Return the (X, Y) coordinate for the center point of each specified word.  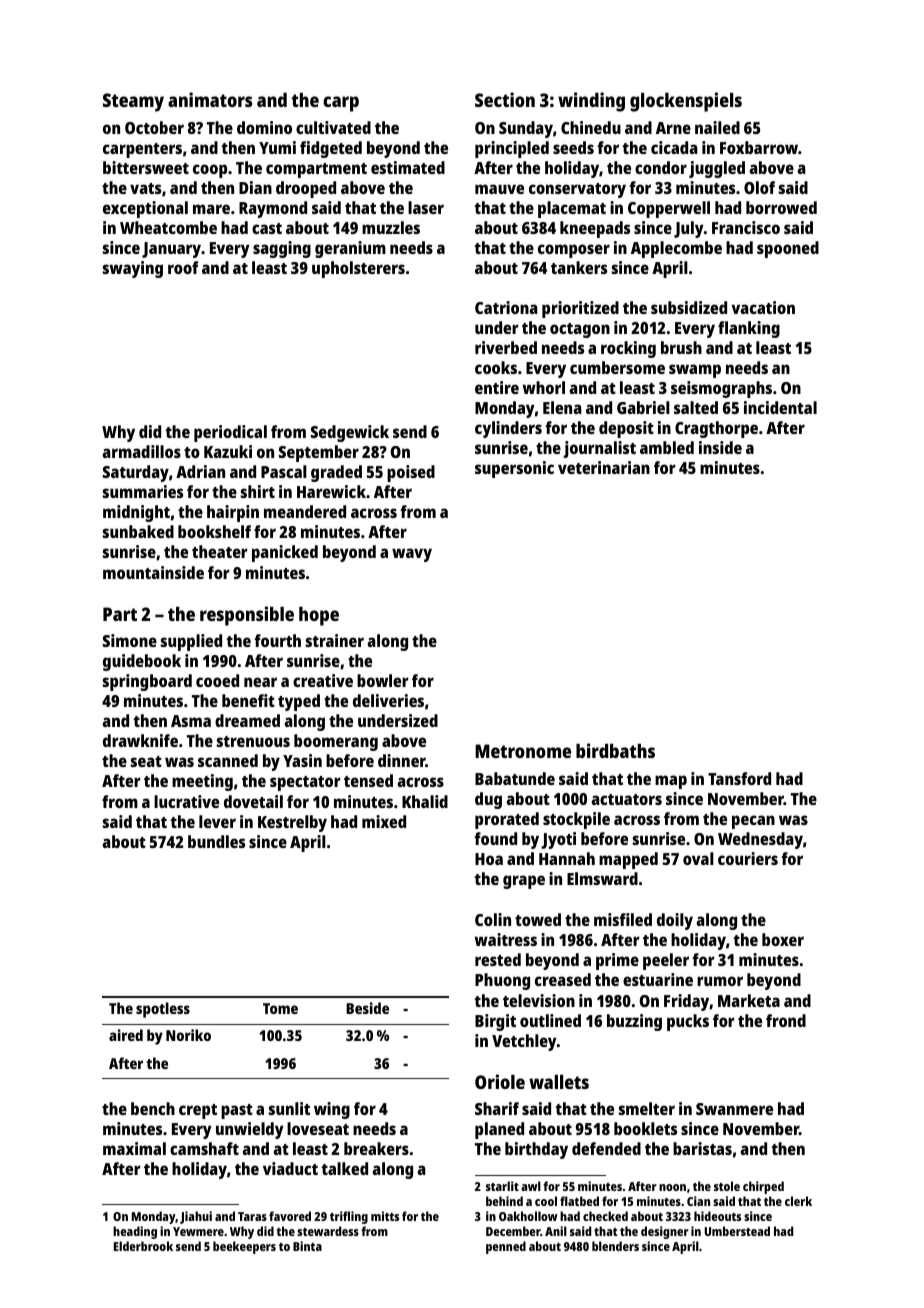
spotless (163, 1010)
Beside (367, 1008)
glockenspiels (686, 102)
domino (264, 127)
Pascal (284, 471)
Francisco (746, 227)
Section (505, 99)
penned (506, 1247)
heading (135, 1232)
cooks (496, 367)
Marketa (749, 1000)
